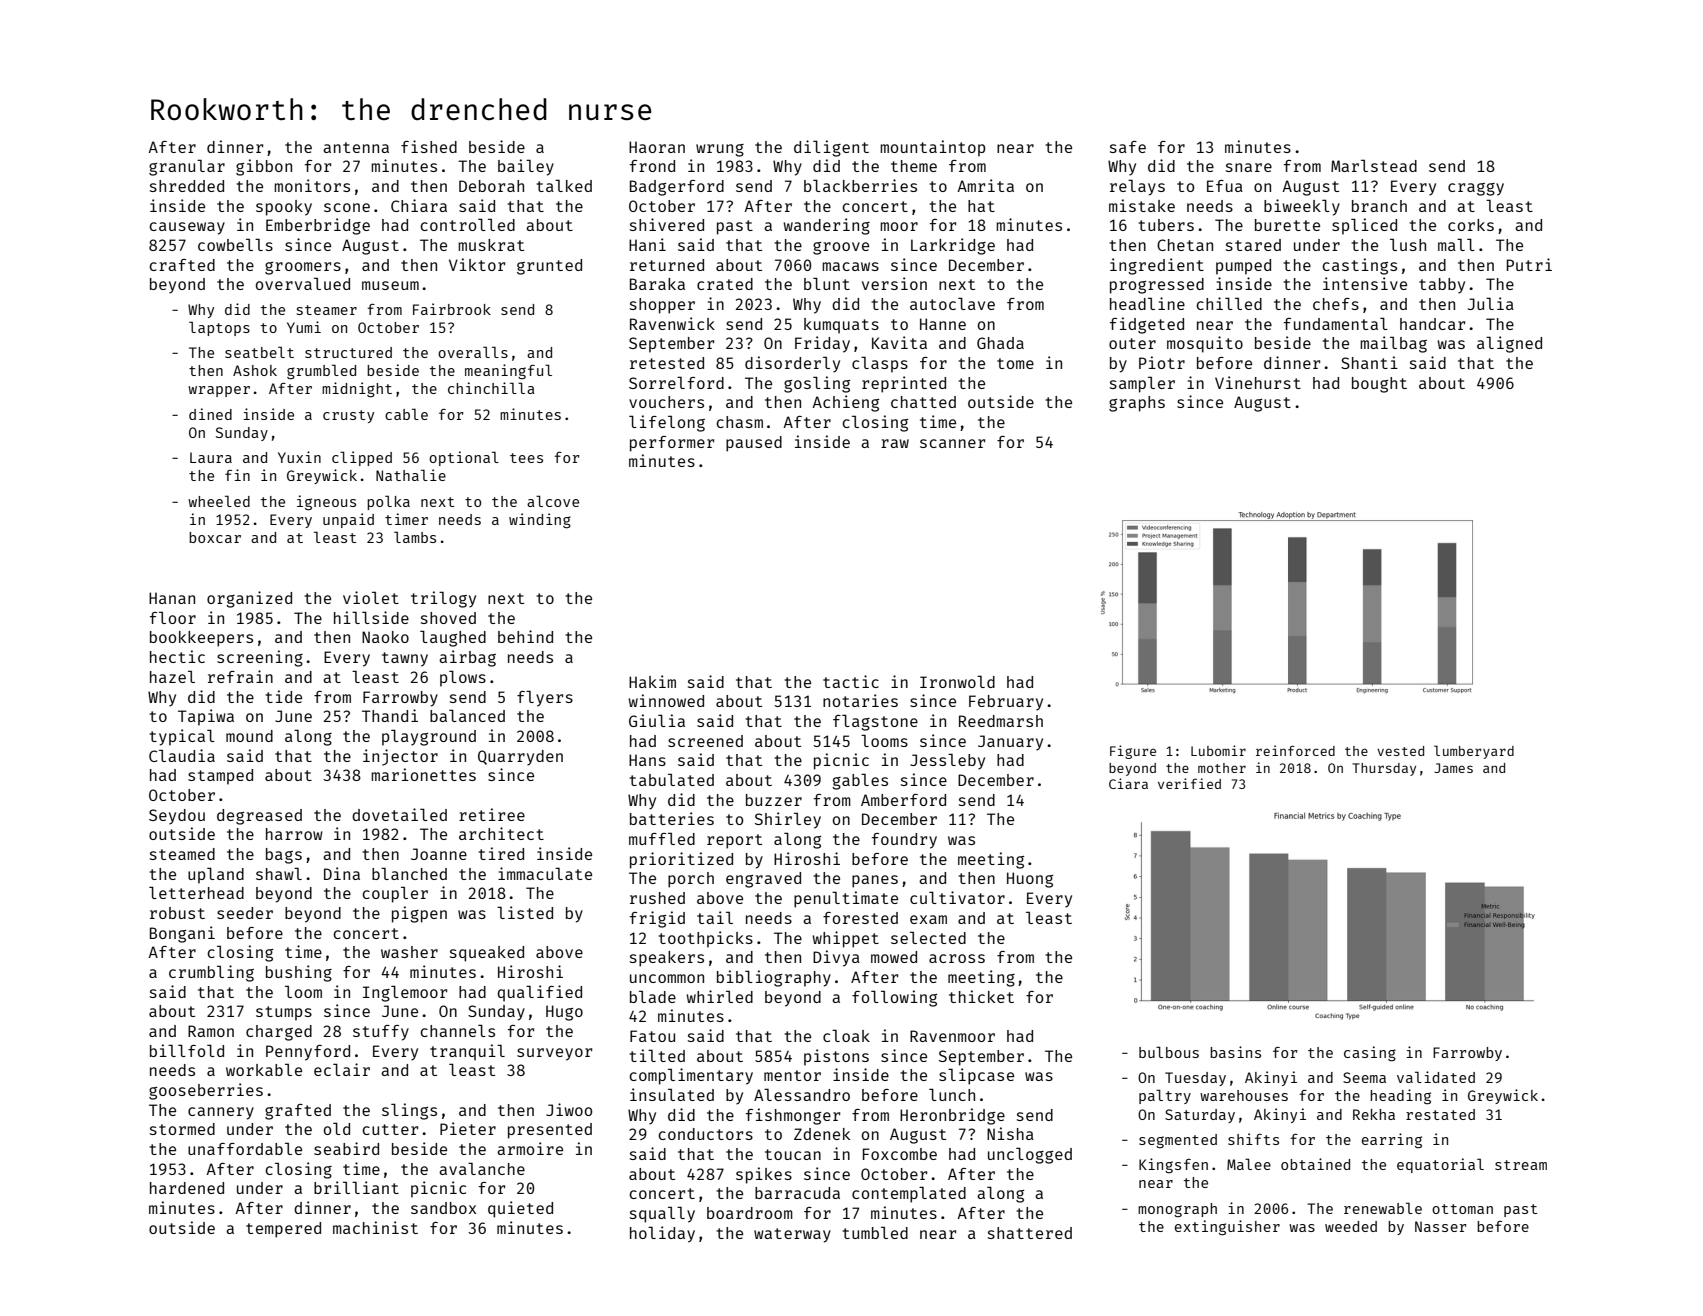 Image resolution: width=1703 pixels, height=1316 pixels. What do you see at coordinates (985, 185) in the screenshot?
I see `Amrita` at bounding box center [985, 185].
